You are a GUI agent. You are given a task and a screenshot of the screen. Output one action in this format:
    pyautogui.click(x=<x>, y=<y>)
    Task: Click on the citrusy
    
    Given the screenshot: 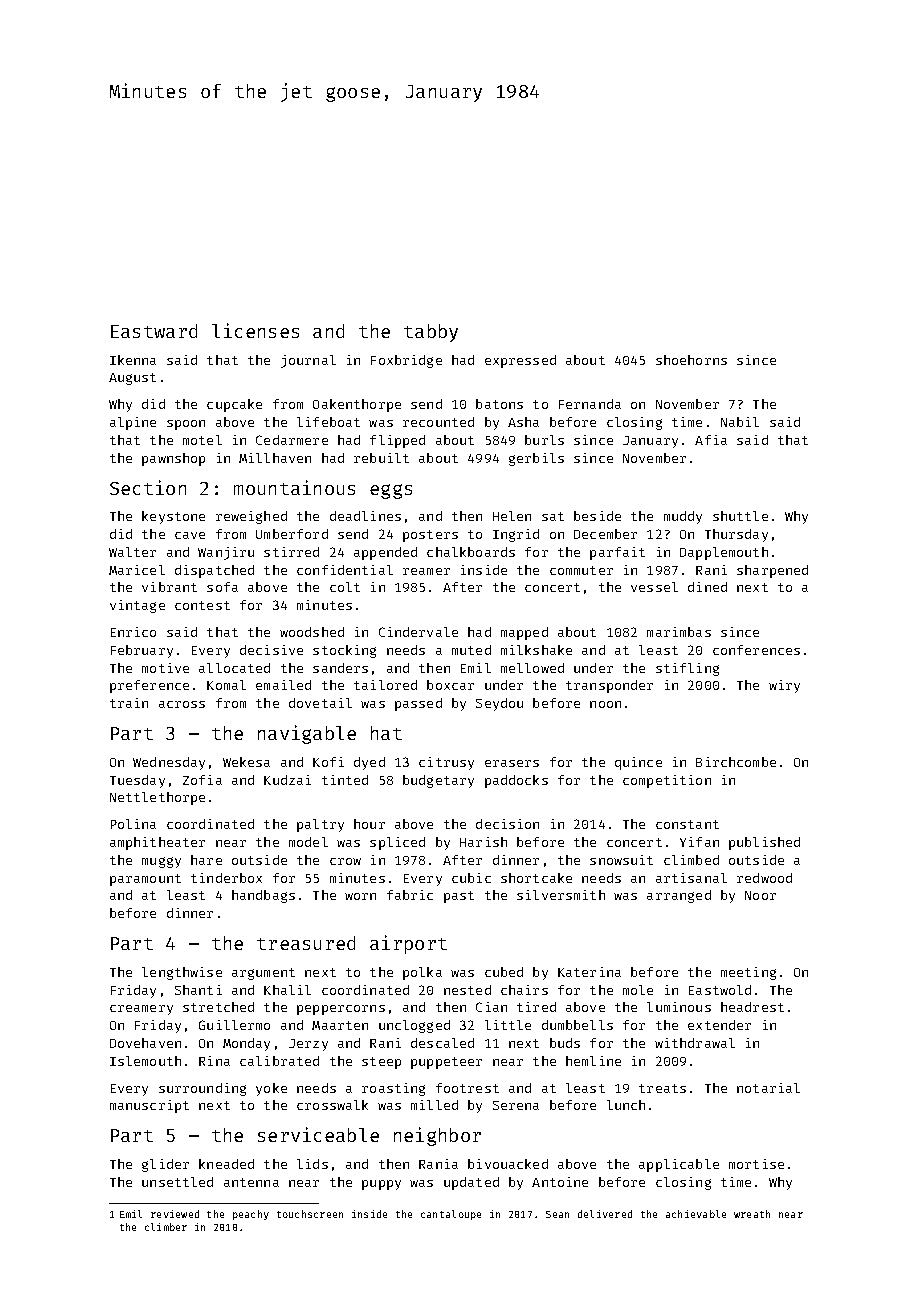 What is the action you would take?
    pyautogui.click(x=446, y=763)
